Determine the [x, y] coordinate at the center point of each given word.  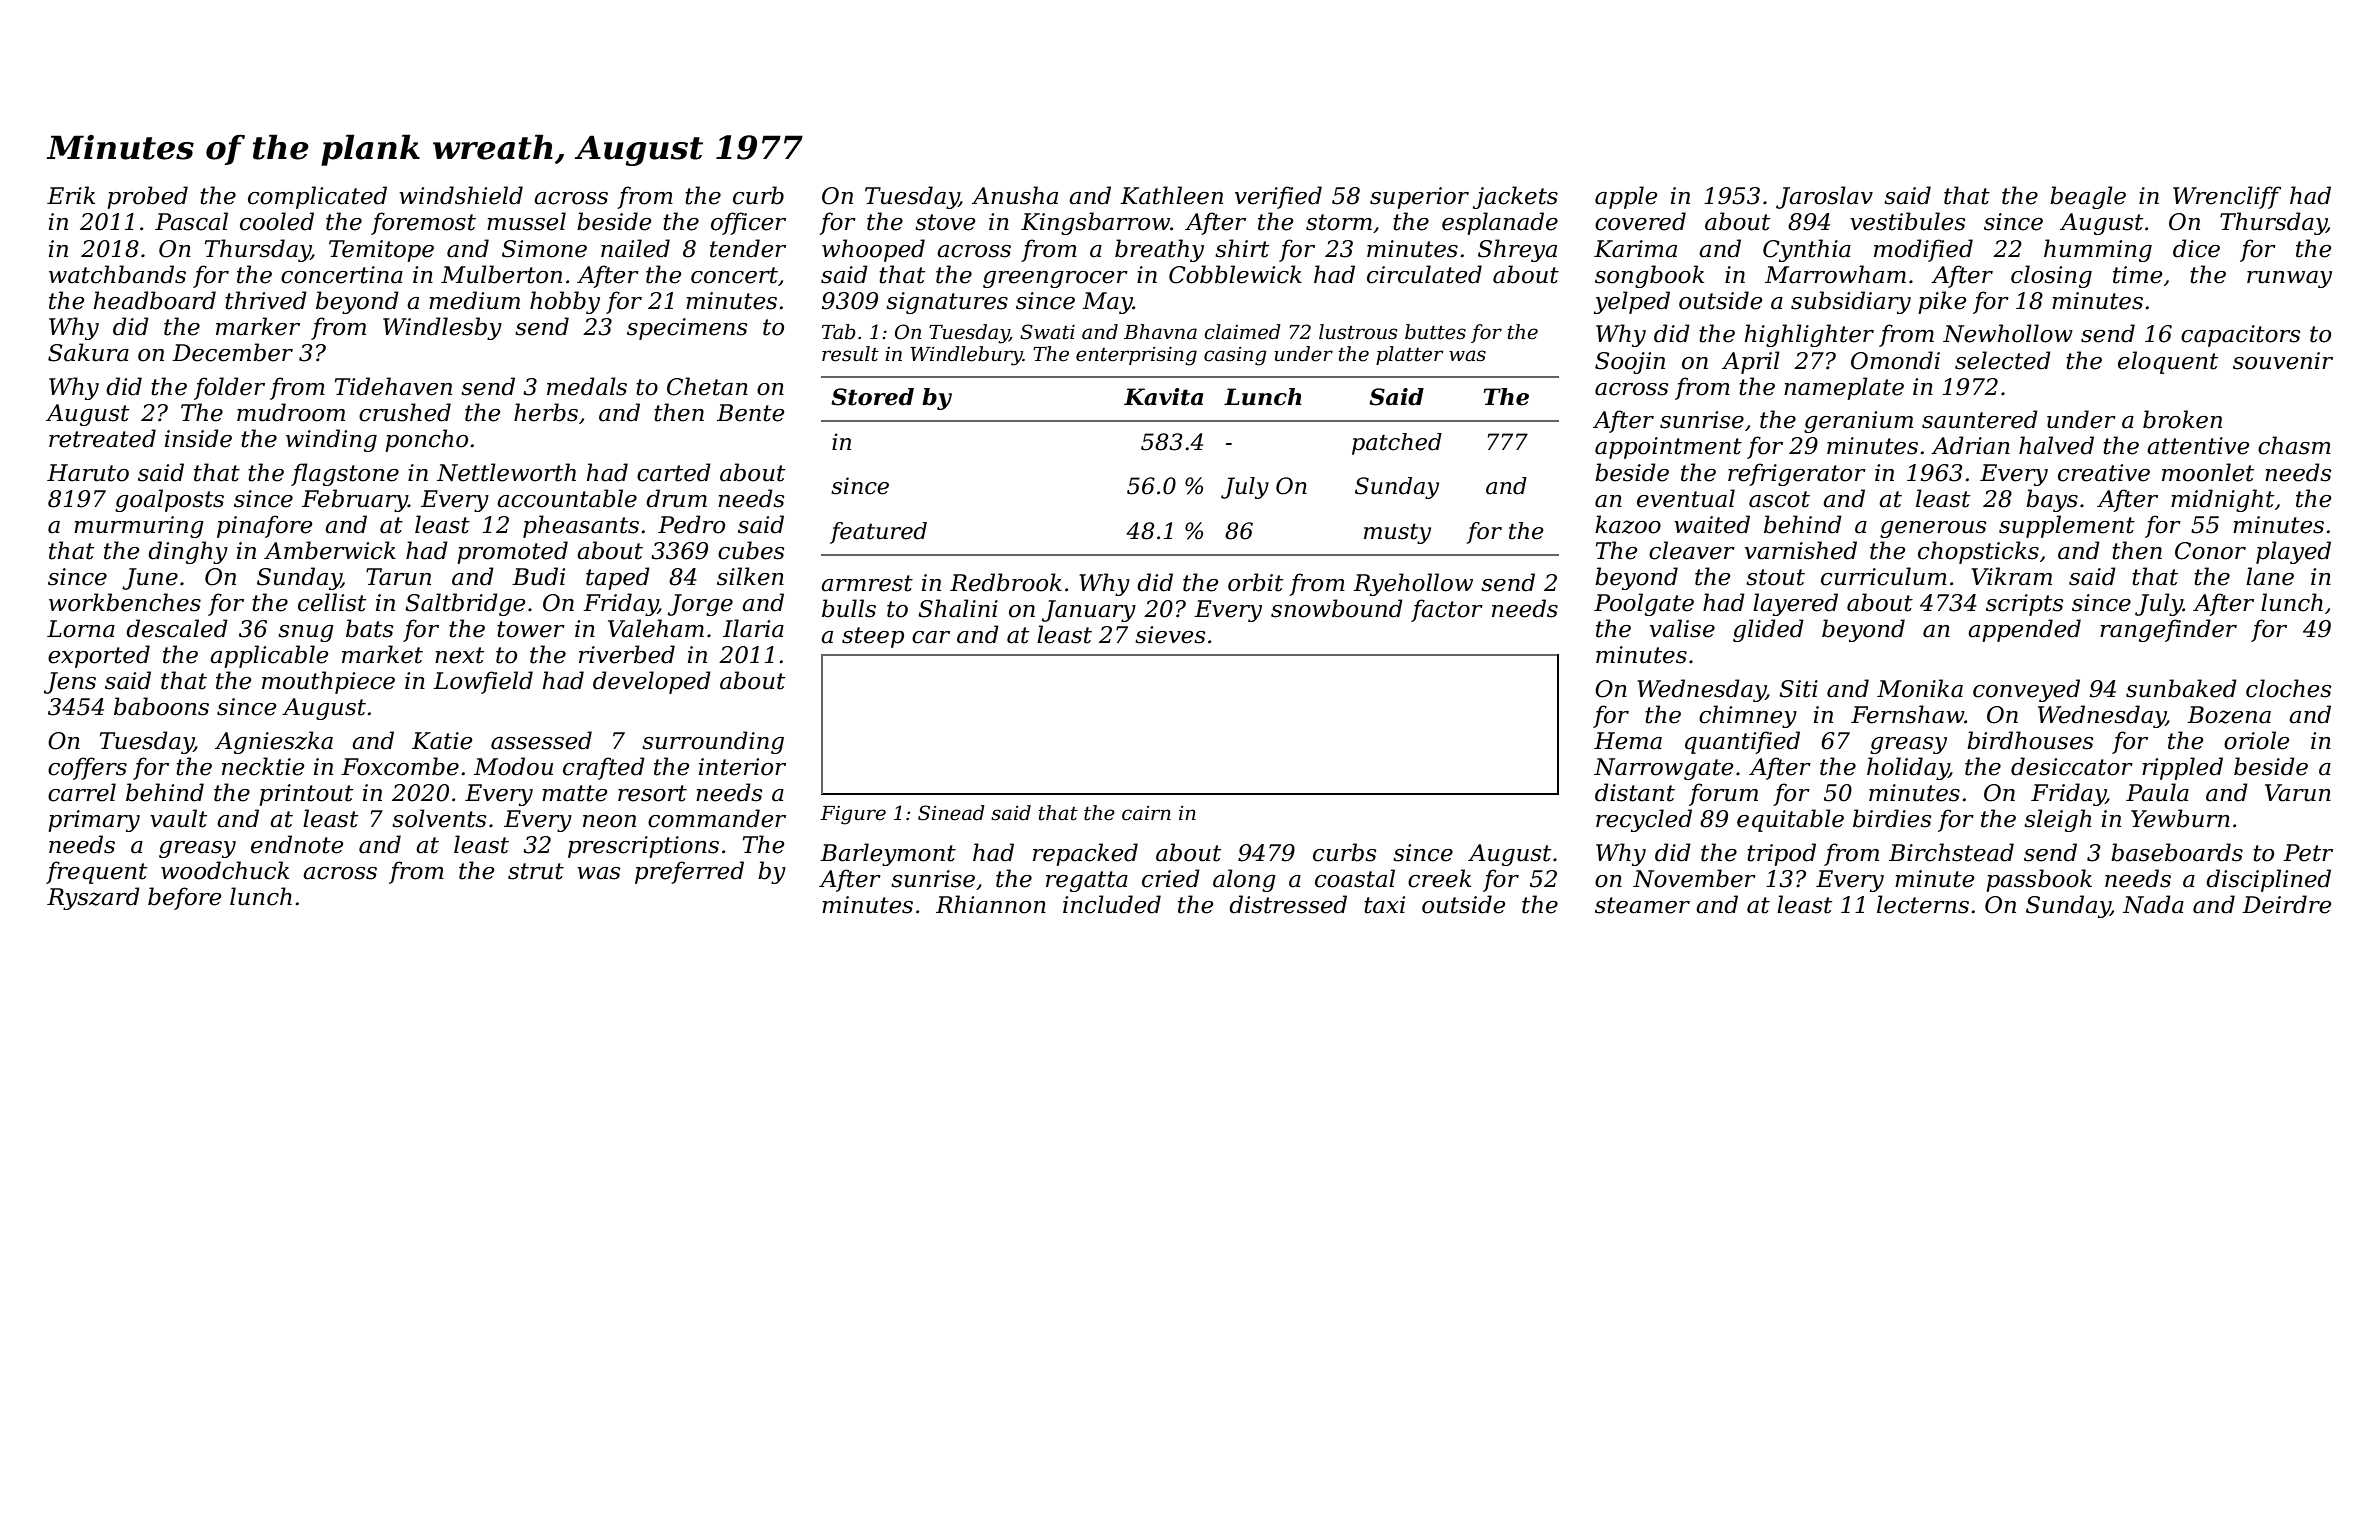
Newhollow [2008, 333]
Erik [71, 195]
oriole [2256, 740]
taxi [1384, 905]
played [2293, 552]
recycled [1644, 820]
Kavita [1163, 397]
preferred [689, 872]
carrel [82, 792]
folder [229, 388]
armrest [867, 583]
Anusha [1015, 195]
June [150, 579]
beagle [2088, 197]
